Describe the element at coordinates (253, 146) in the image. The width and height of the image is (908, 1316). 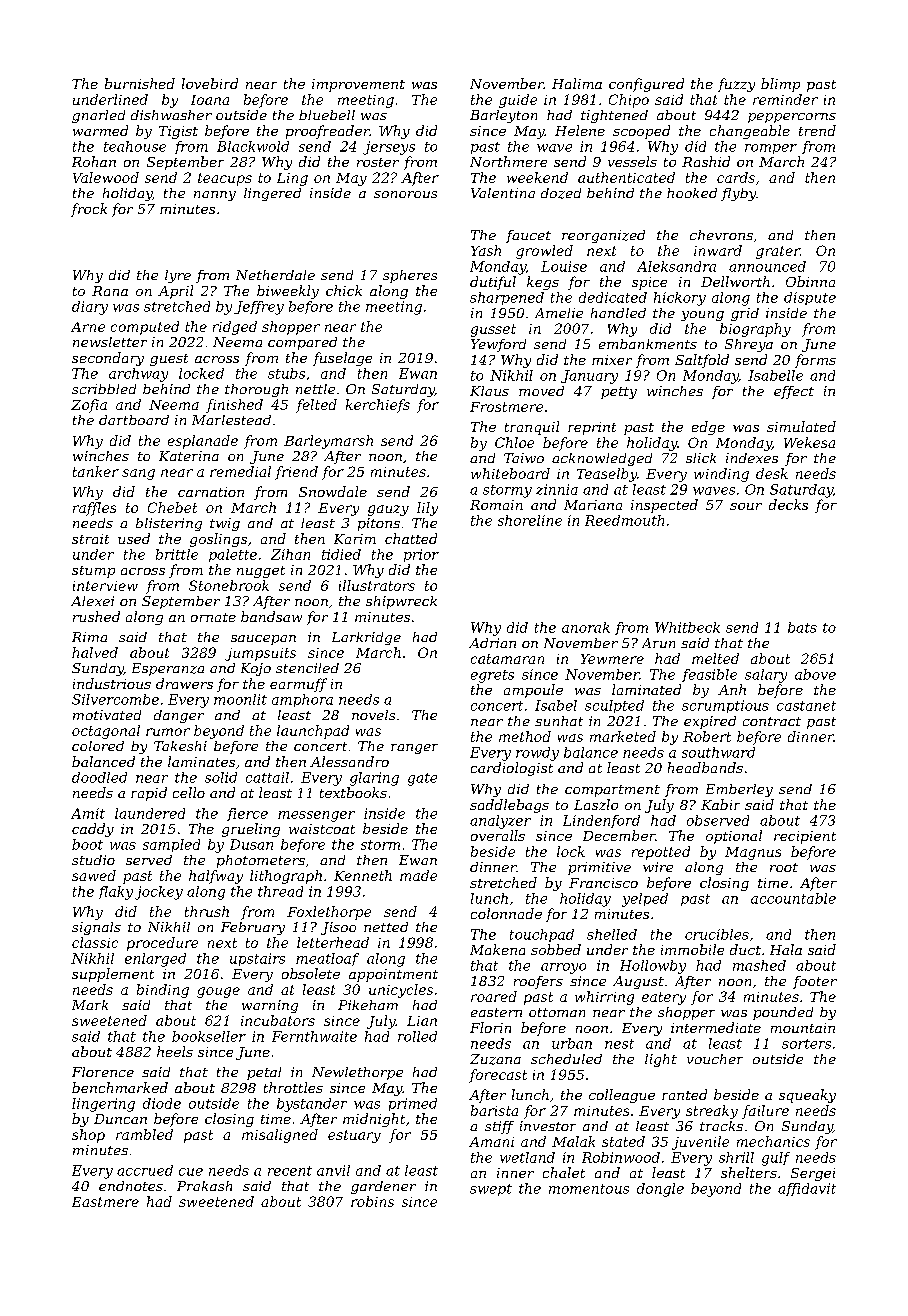
I see `Blackwold` at that location.
